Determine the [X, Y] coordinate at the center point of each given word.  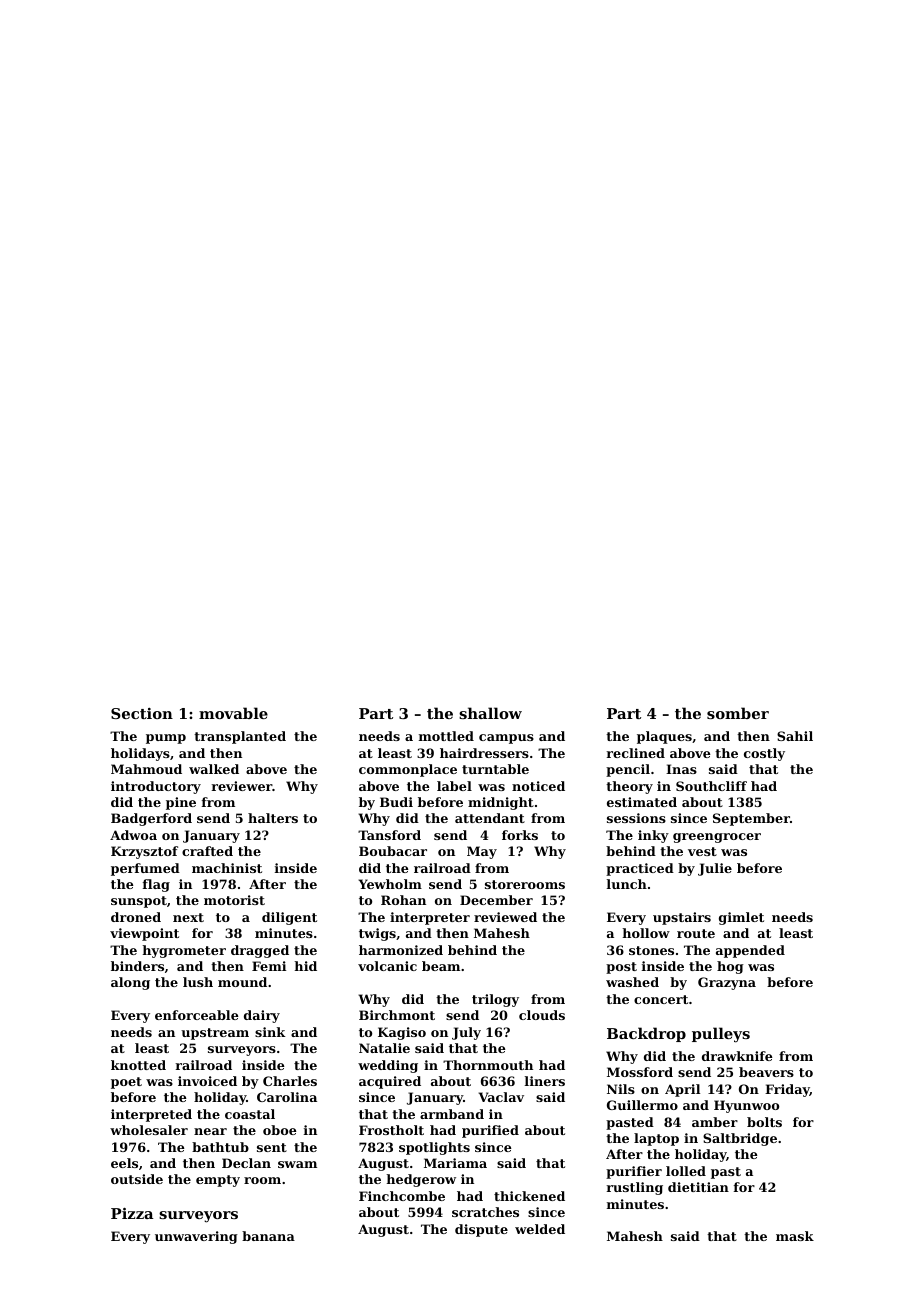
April [682, 1090]
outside [137, 1179]
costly [764, 754]
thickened [529, 1196]
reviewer [242, 786]
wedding [388, 1066]
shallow [490, 713]
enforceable [196, 1015]
